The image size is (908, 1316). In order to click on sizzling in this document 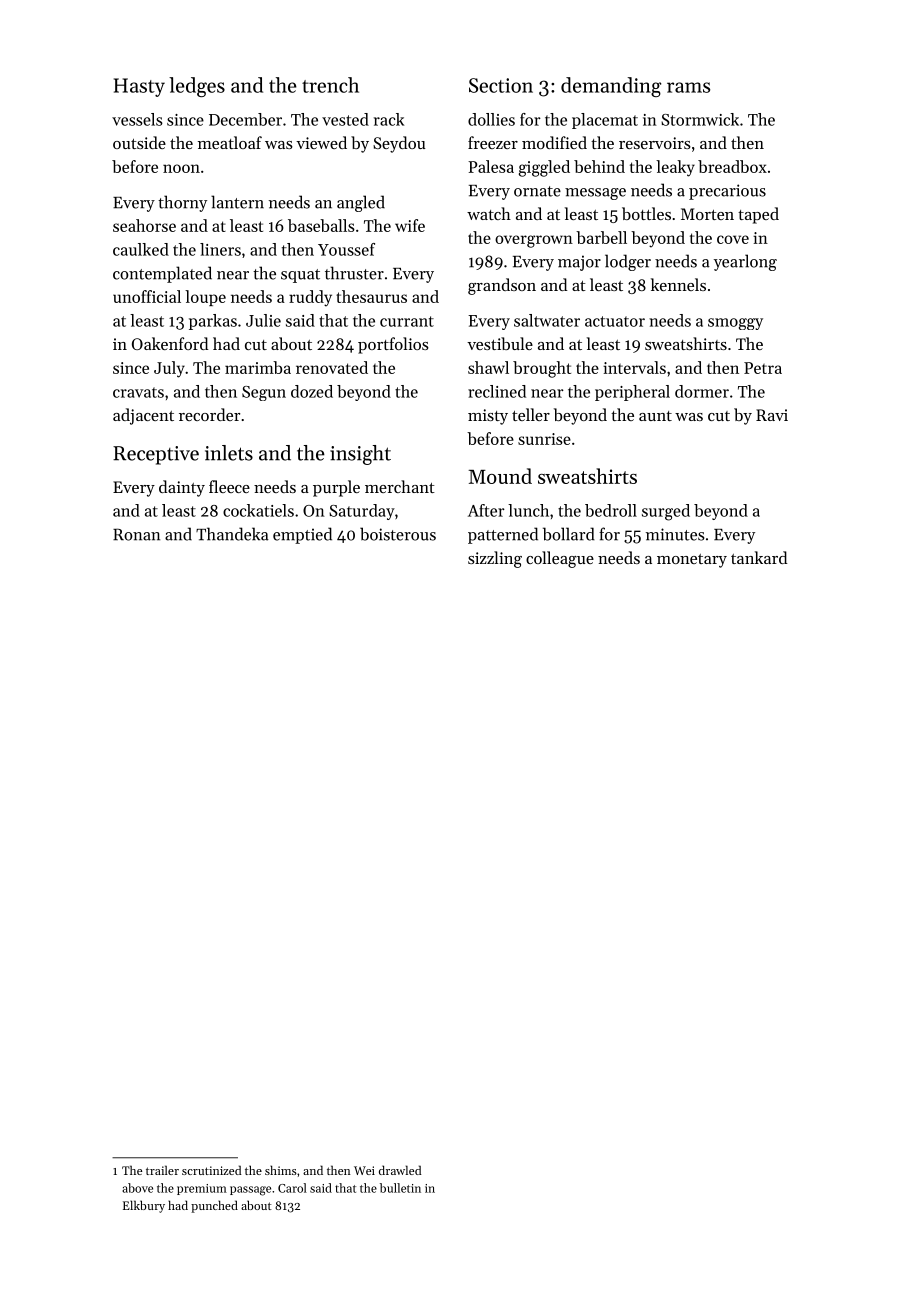, I will do `click(495, 559)`.
